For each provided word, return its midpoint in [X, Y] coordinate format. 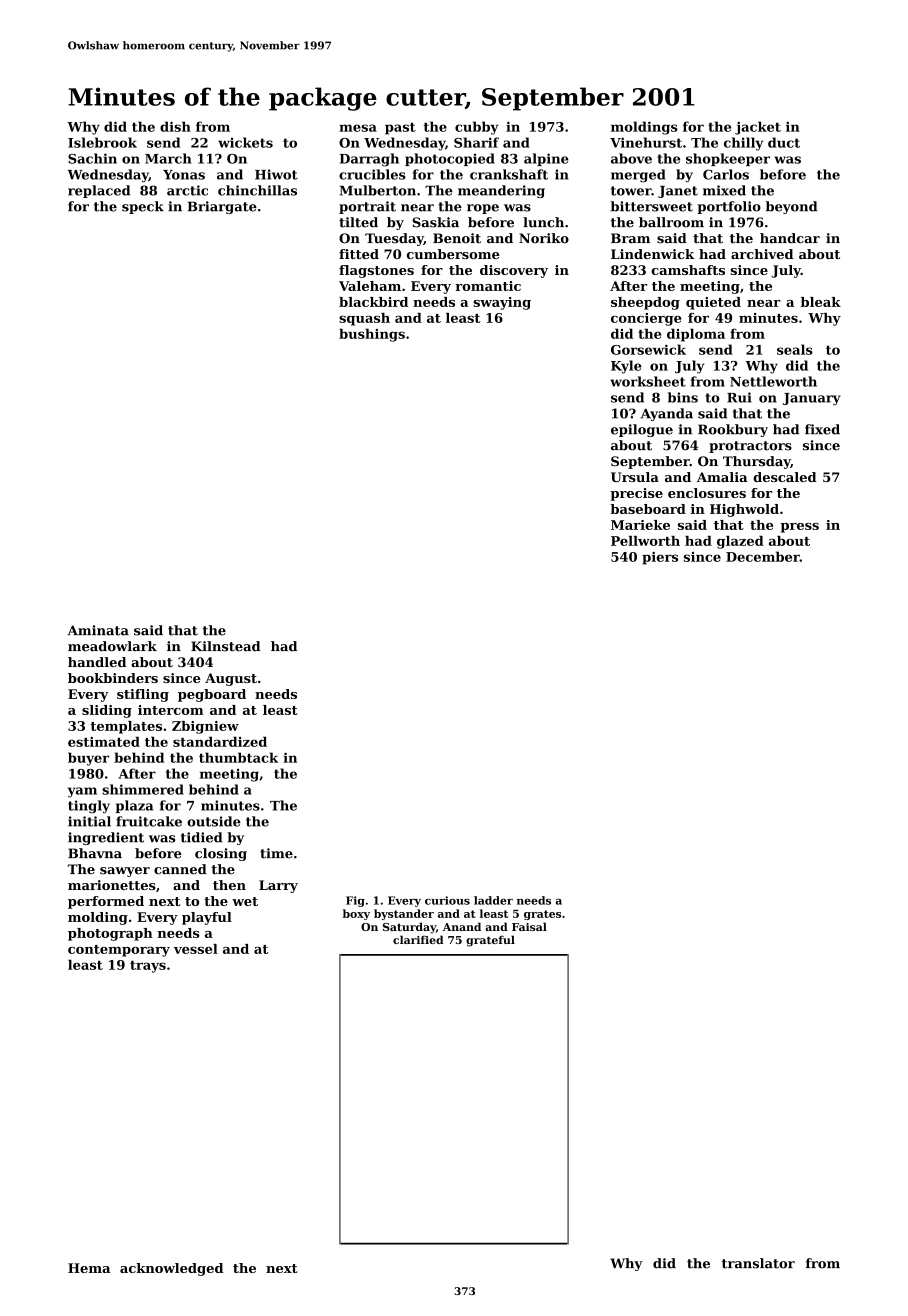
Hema [89, 1268]
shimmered [143, 789]
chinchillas [257, 190]
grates [542, 915]
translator [758, 1263]
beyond [791, 207]
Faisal [529, 926]
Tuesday [394, 239]
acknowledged [171, 1269]
